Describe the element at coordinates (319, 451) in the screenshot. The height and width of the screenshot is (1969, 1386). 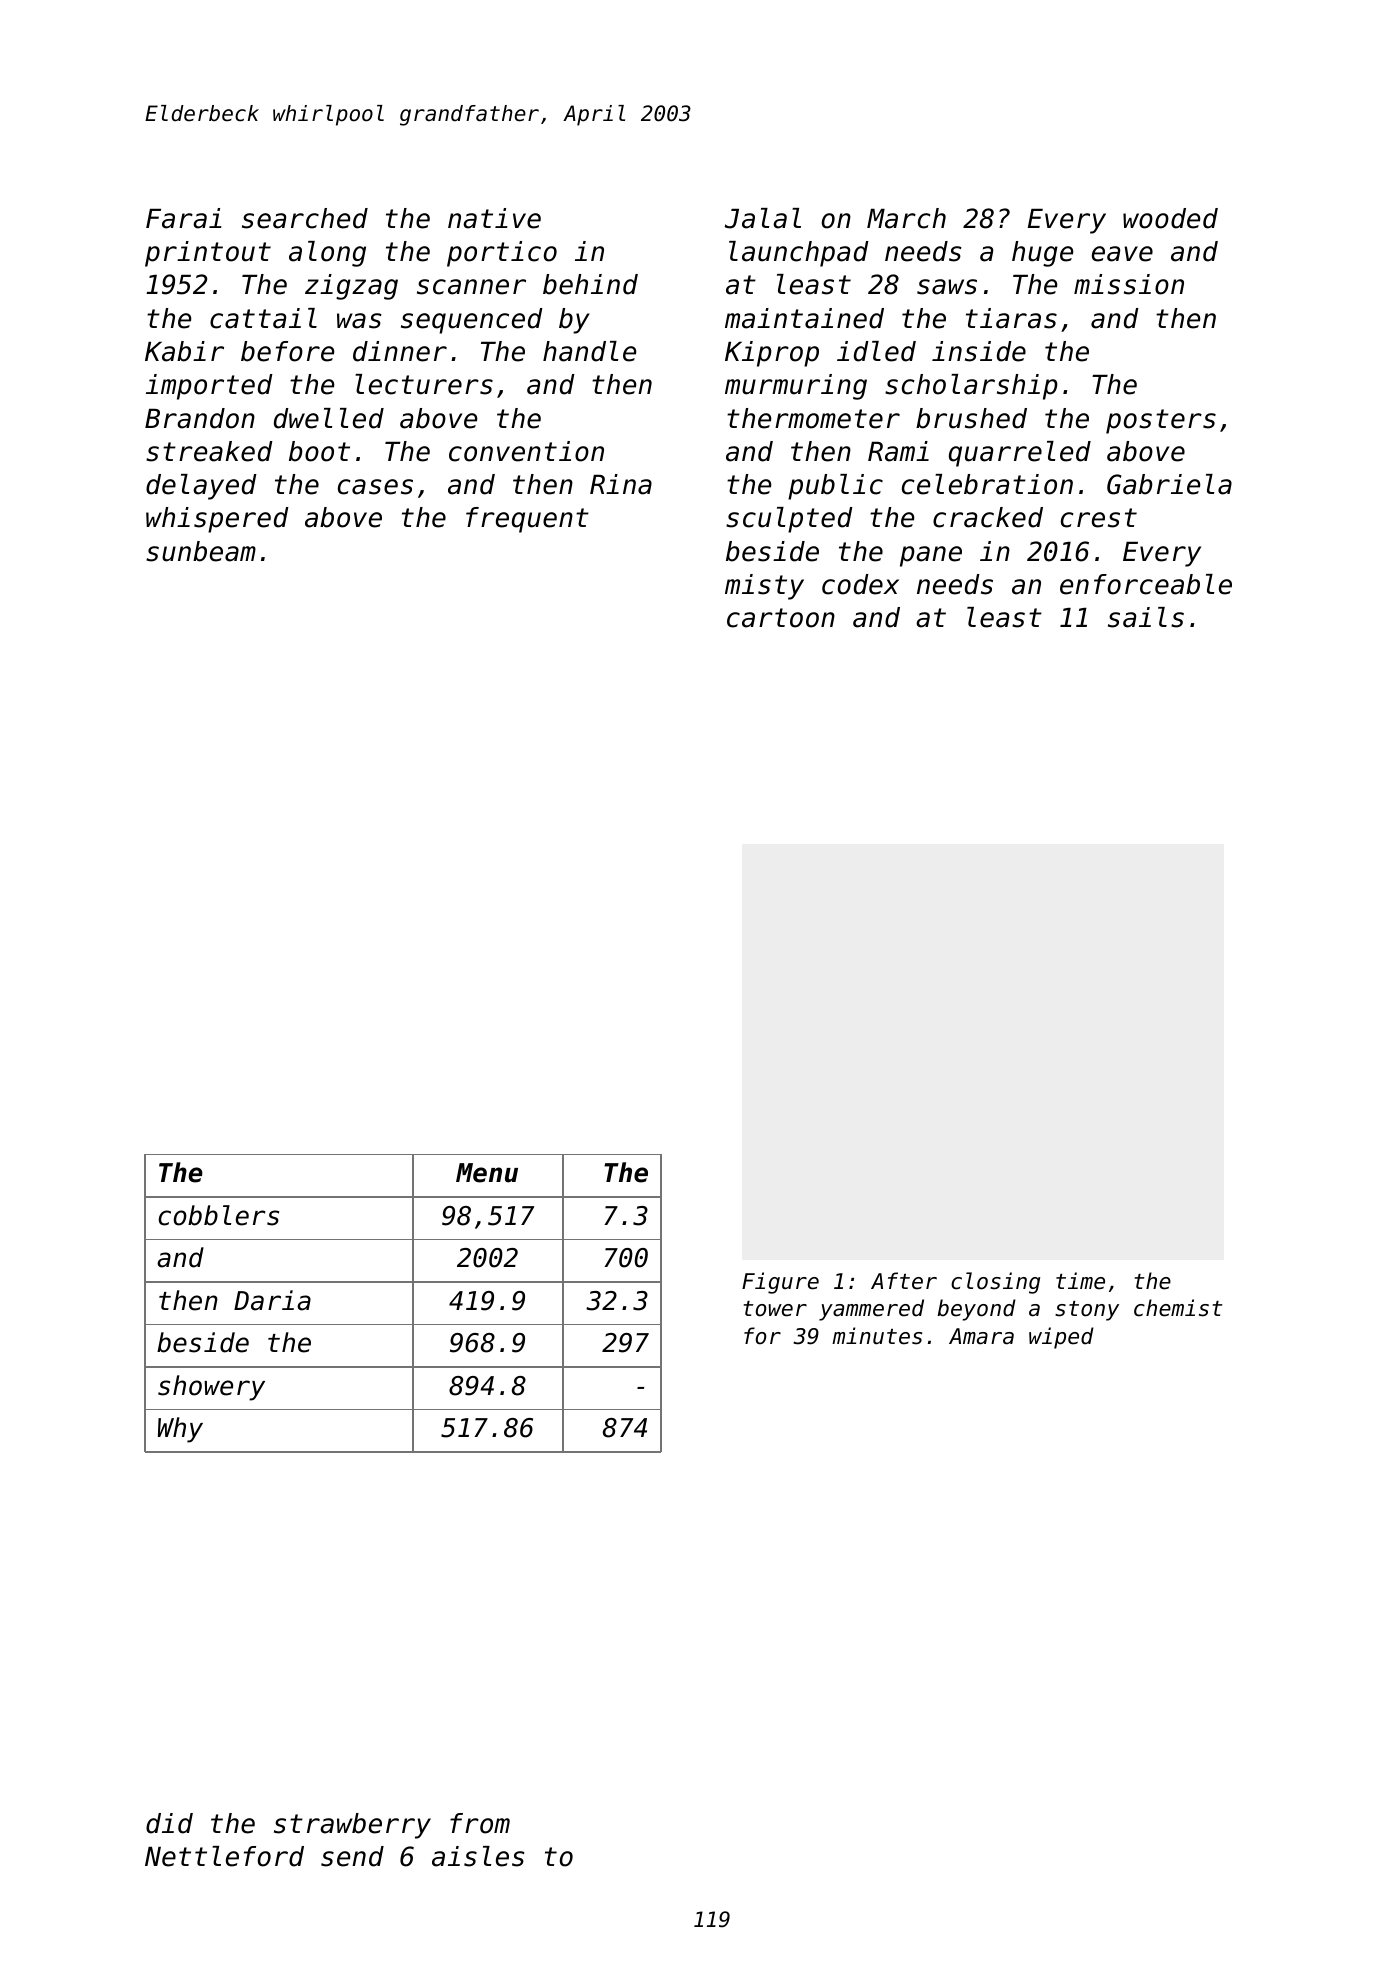
I see `boot` at that location.
